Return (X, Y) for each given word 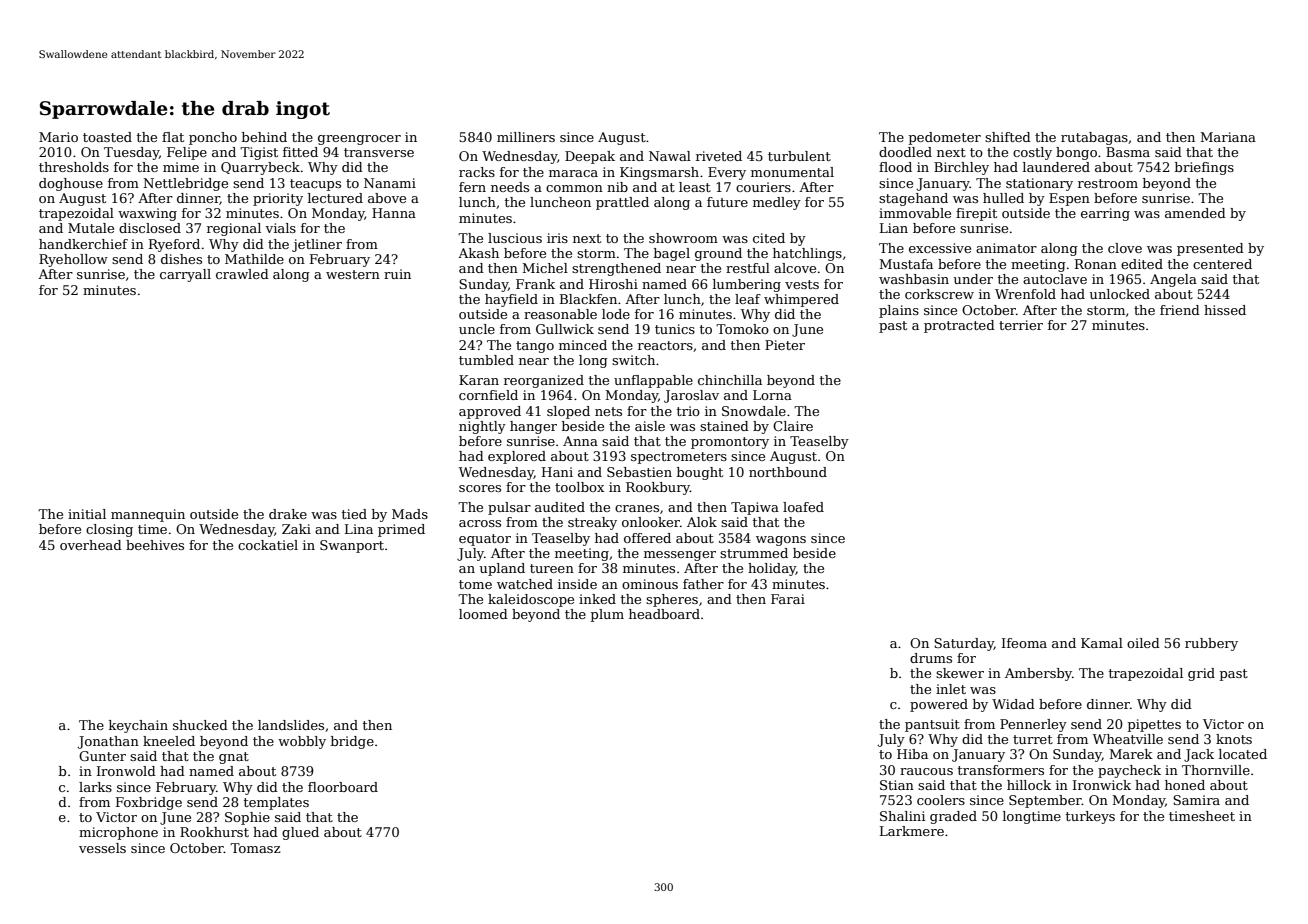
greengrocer (359, 140)
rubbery (1211, 644)
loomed (483, 614)
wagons (781, 541)
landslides (291, 725)
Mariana (1228, 137)
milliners (526, 137)
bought (700, 473)
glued (300, 833)
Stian (897, 785)
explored (517, 457)
